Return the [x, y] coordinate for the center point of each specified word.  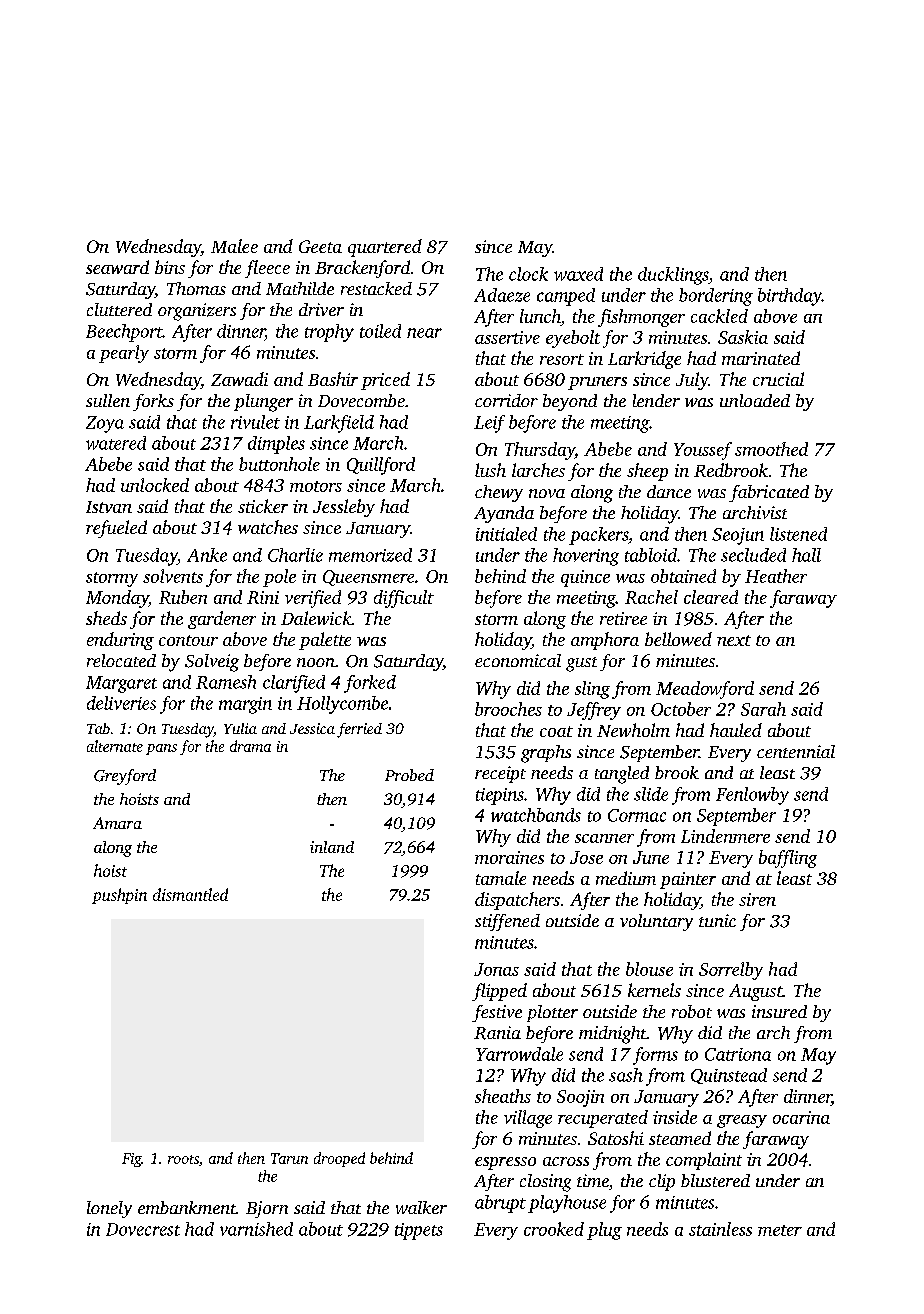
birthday [790, 297]
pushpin [119, 896]
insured [779, 1011]
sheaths [503, 1096]
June [651, 857]
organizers [197, 312]
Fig [132, 1160]
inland [332, 847]
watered [116, 443]
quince [585, 578]
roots [183, 1159]
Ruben [183, 597]
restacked [376, 288]
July [692, 381]
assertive [507, 337]
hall [806, 555]
